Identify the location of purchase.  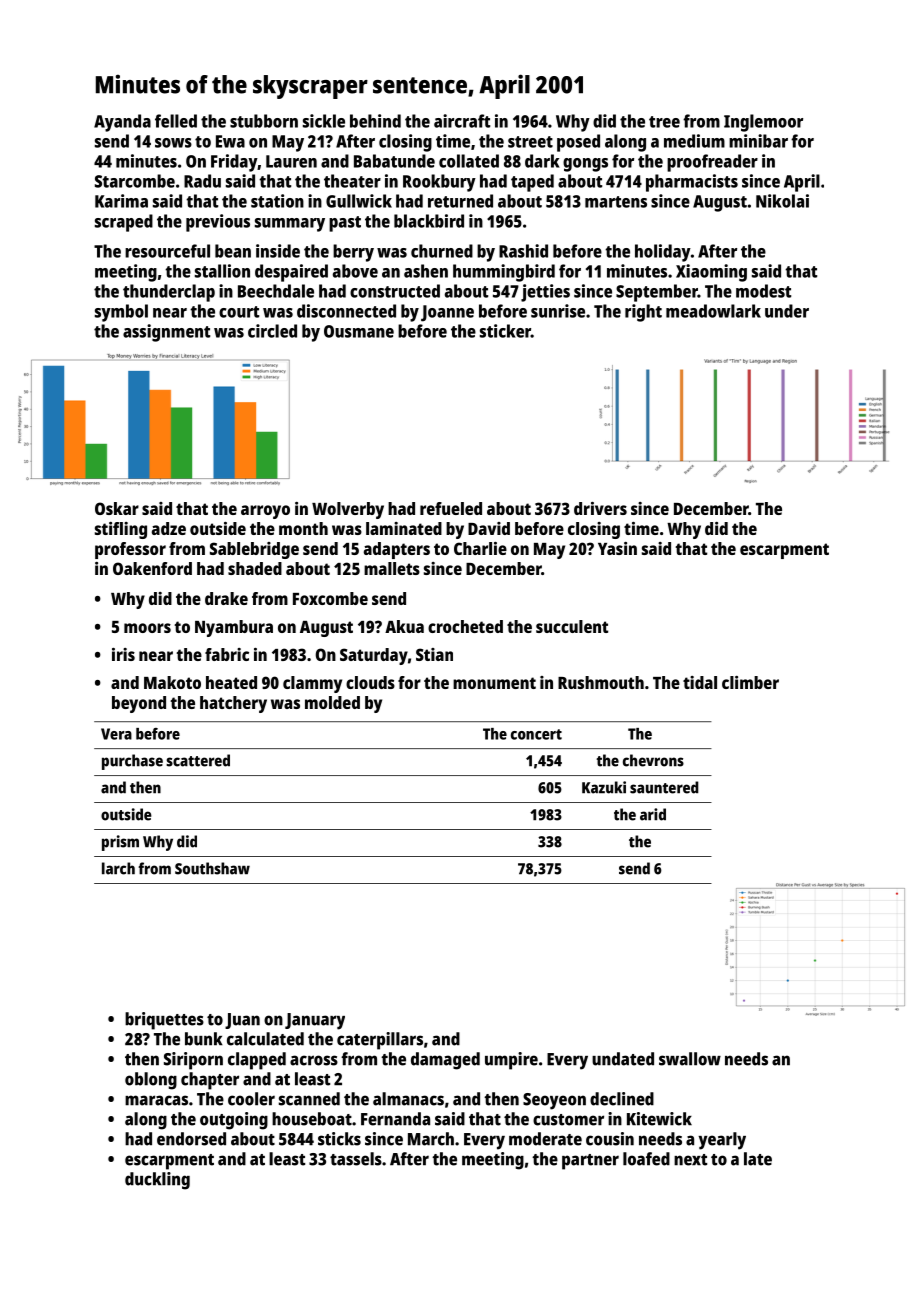
(132, 762).
